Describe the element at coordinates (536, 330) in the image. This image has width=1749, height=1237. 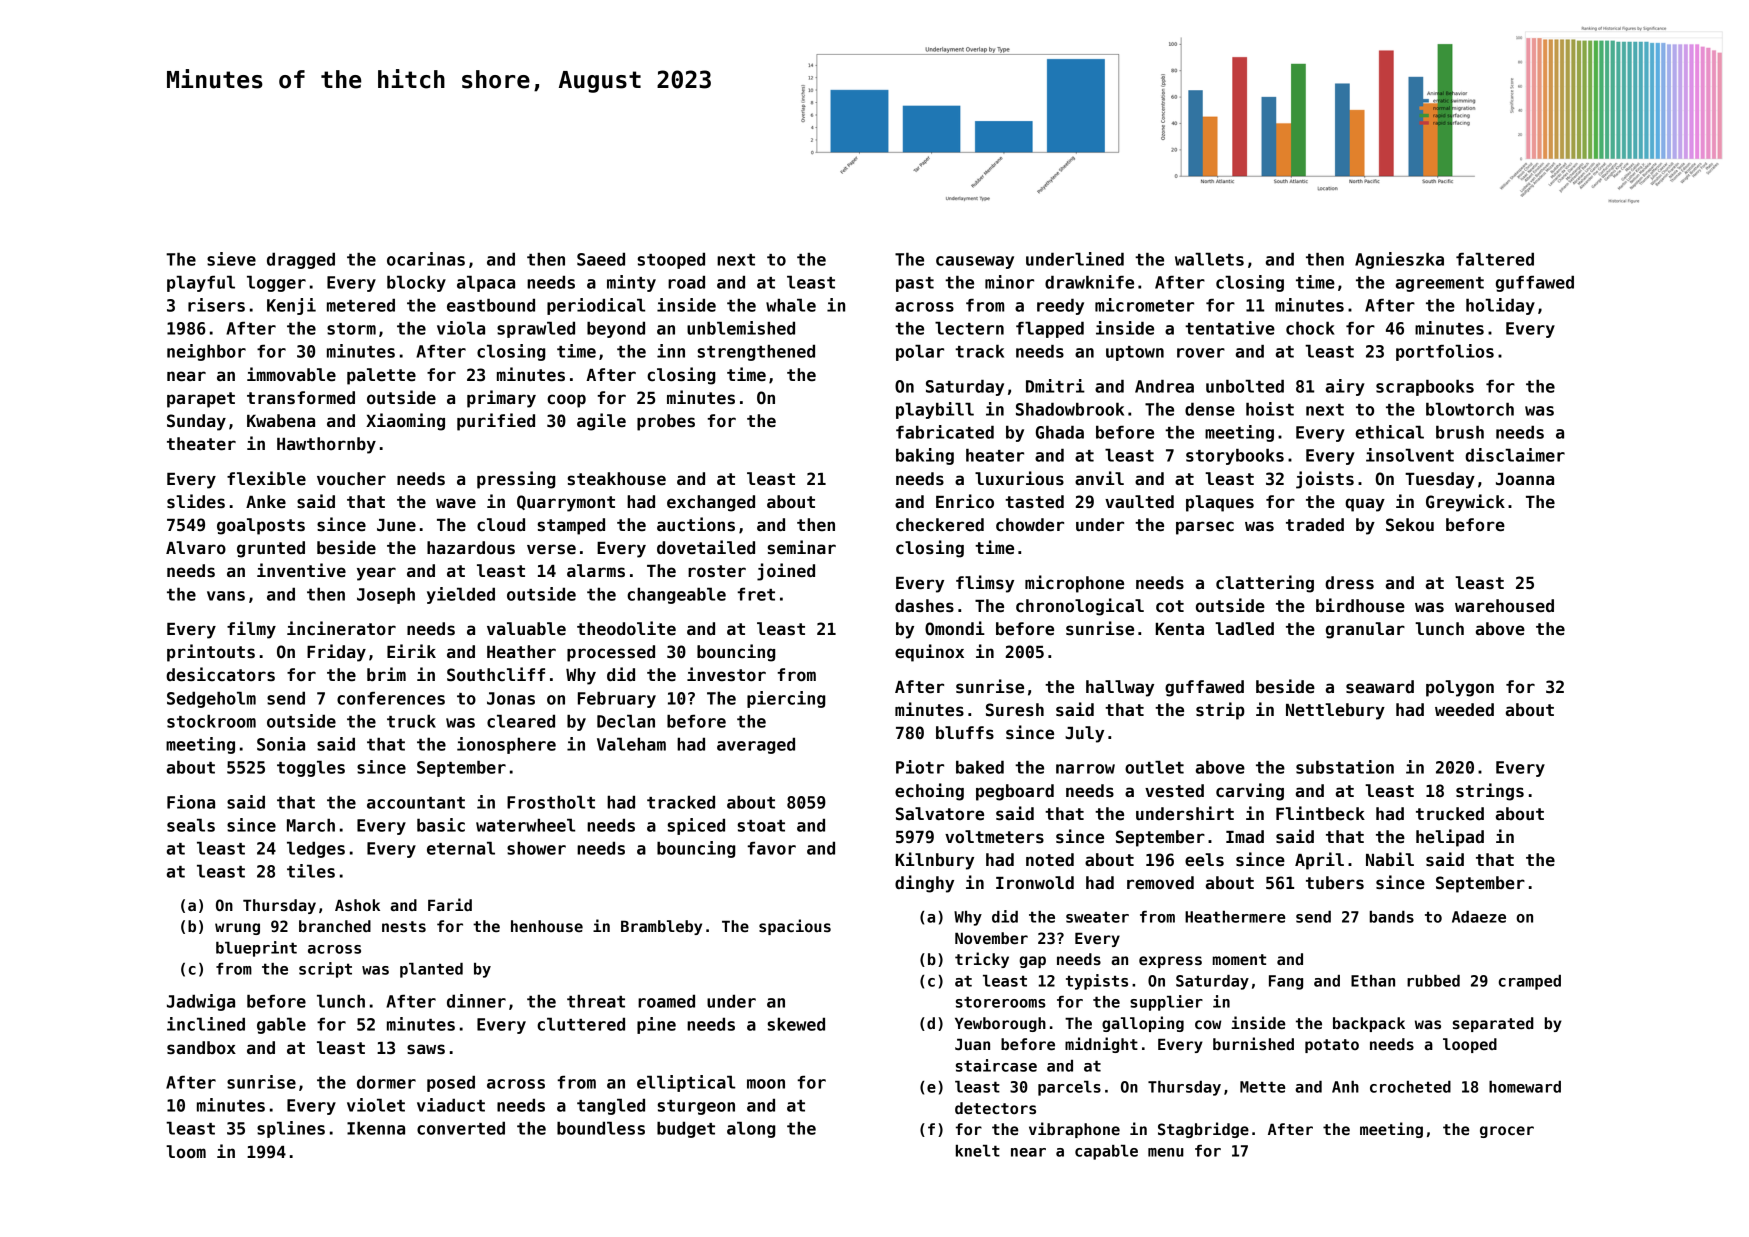
I see `sprawled` at that location.
